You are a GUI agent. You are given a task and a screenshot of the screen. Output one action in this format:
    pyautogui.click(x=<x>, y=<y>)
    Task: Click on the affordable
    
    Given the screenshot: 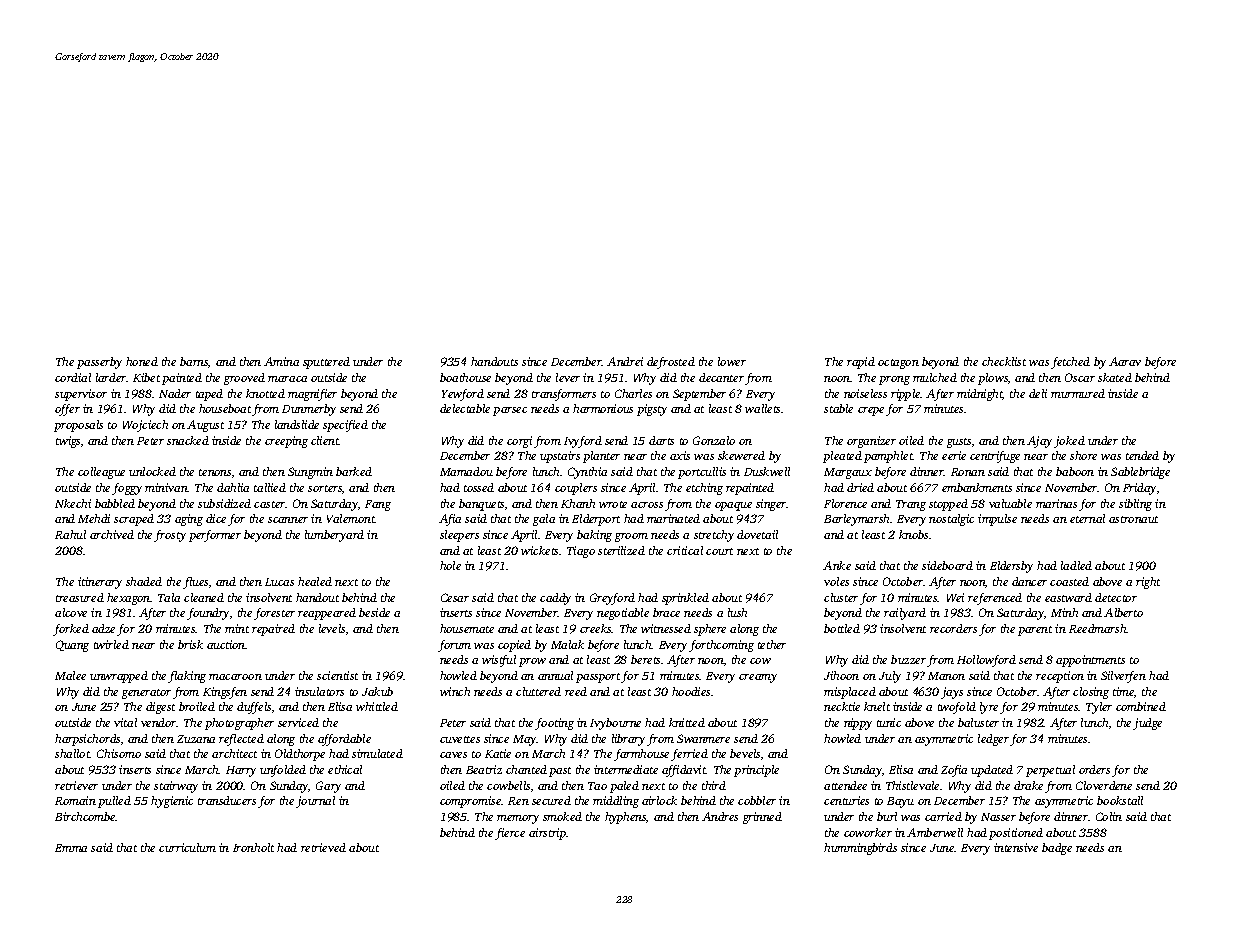 What is the action you would take?
    pyautogui.click(x=344, y=740)
